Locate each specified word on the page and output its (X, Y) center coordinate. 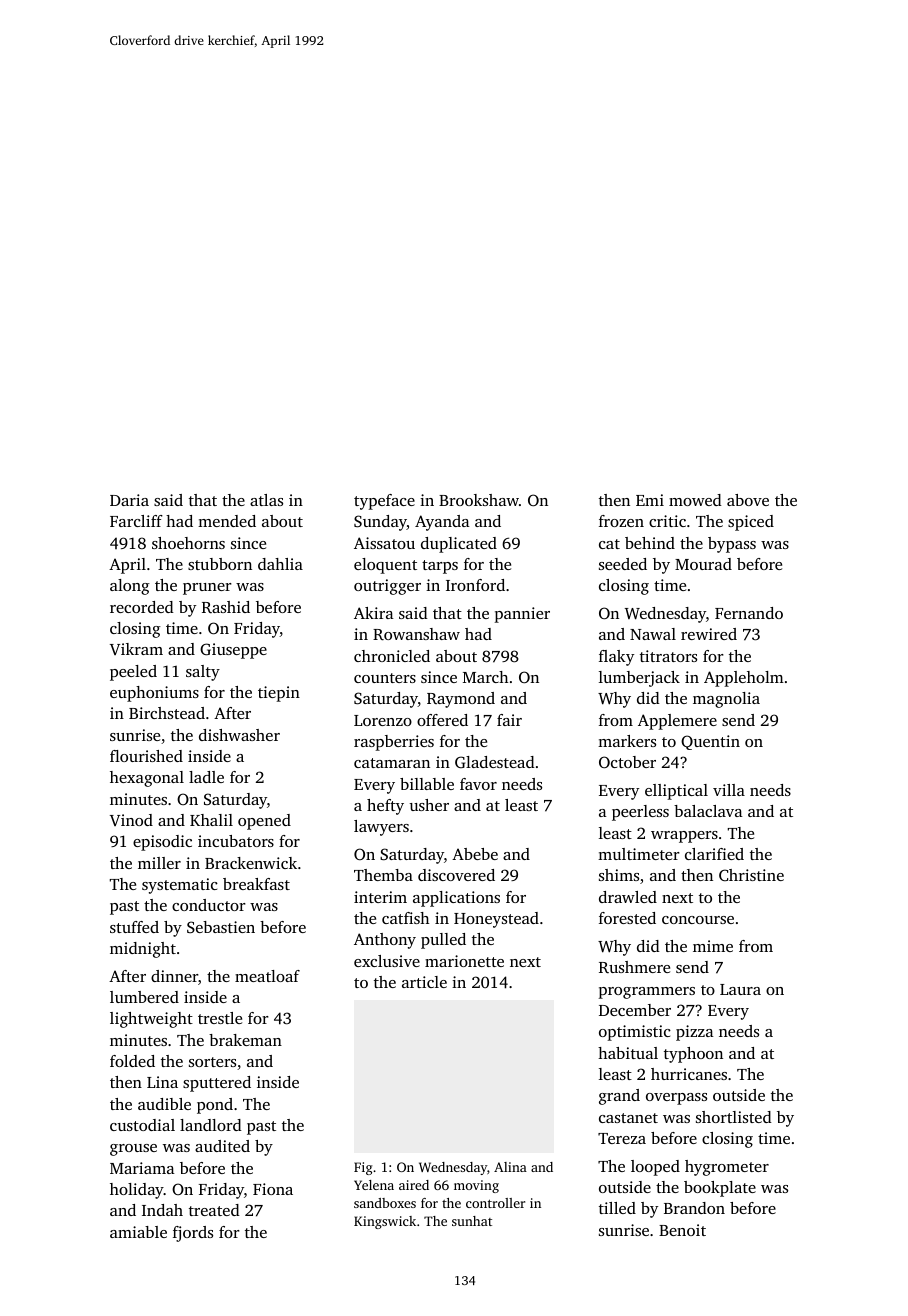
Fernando (749, 613)
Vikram (136, 649)
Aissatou (384, 543)
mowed (695, 500)
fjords (193, 1234)
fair (509, 720)
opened (264, 822)
